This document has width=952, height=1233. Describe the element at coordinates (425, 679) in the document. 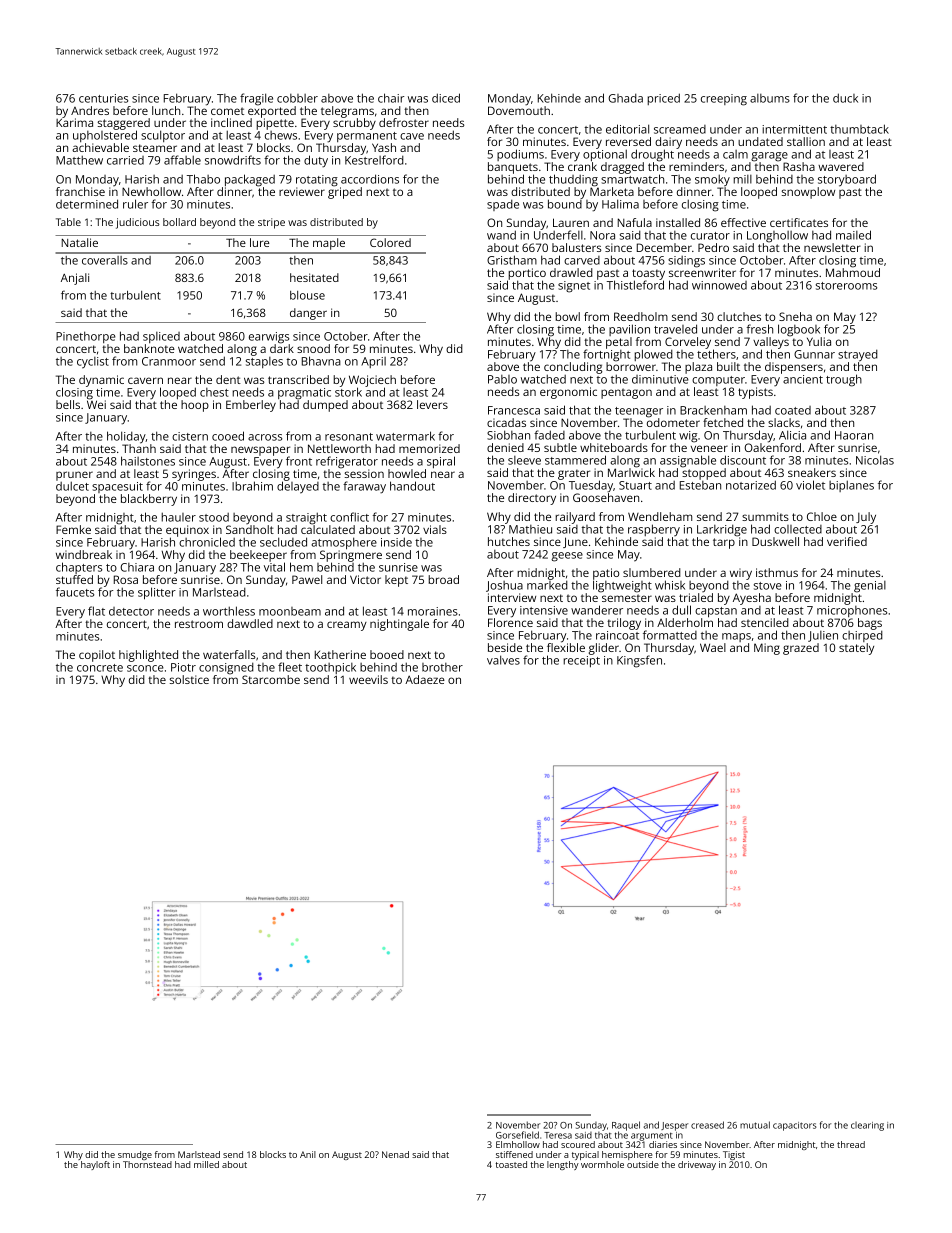

I see `Adaeze` at that location.
